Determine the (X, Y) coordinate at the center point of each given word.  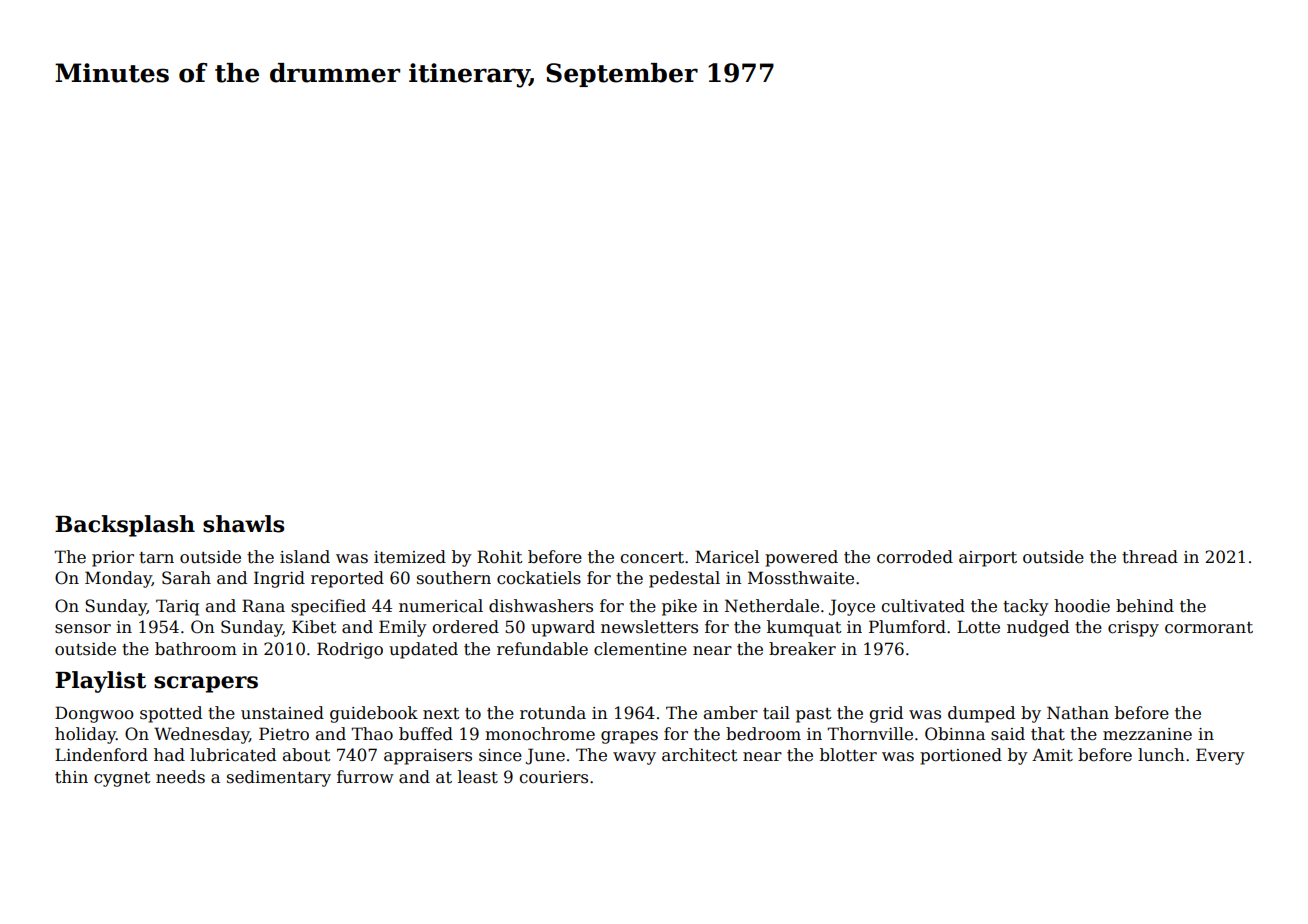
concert (652, 558)
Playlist (100, 682)
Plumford (907, 627)
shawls (243, 524)
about (306, 755)
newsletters (649, 627)
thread (1150, 557)
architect (699, 755)
